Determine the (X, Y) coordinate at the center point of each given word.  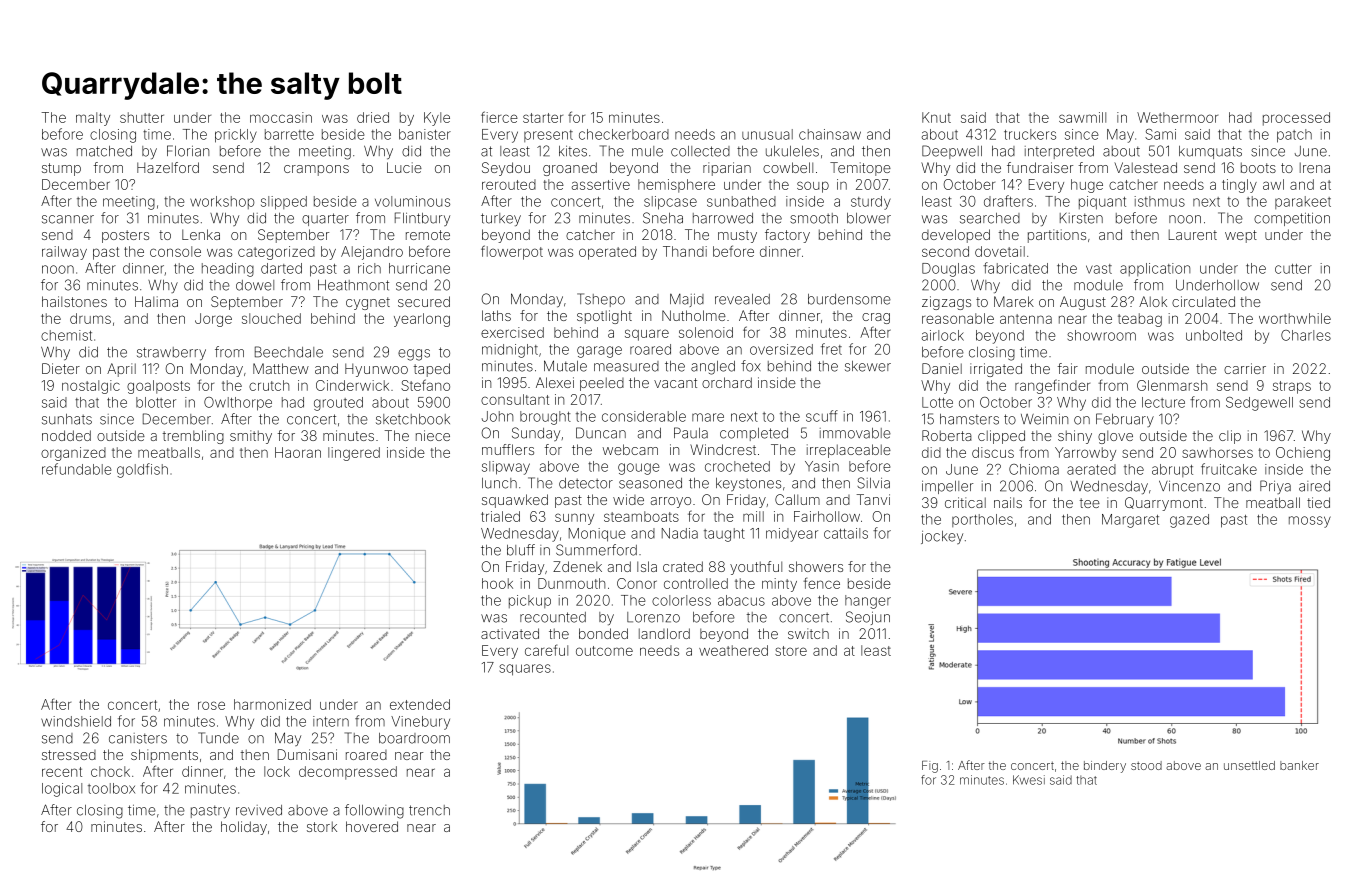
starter (543, 118)
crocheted (737, 466)
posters (125, 236)
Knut (936, 117)
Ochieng (1303, 454)
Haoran (298, 452)
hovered (372, 826)
